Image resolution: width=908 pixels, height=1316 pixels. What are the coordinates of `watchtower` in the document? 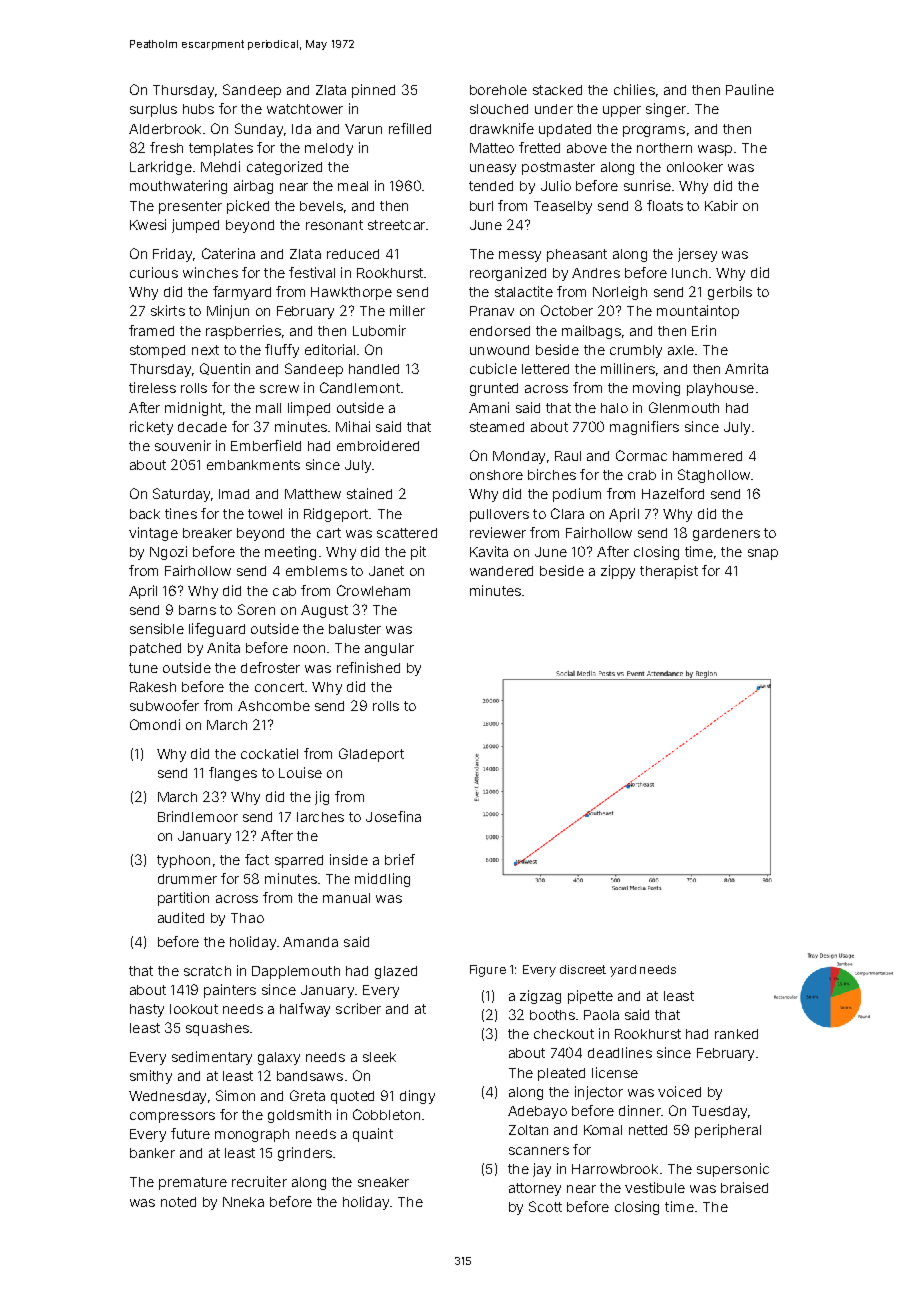 It's located at (305, 109).
